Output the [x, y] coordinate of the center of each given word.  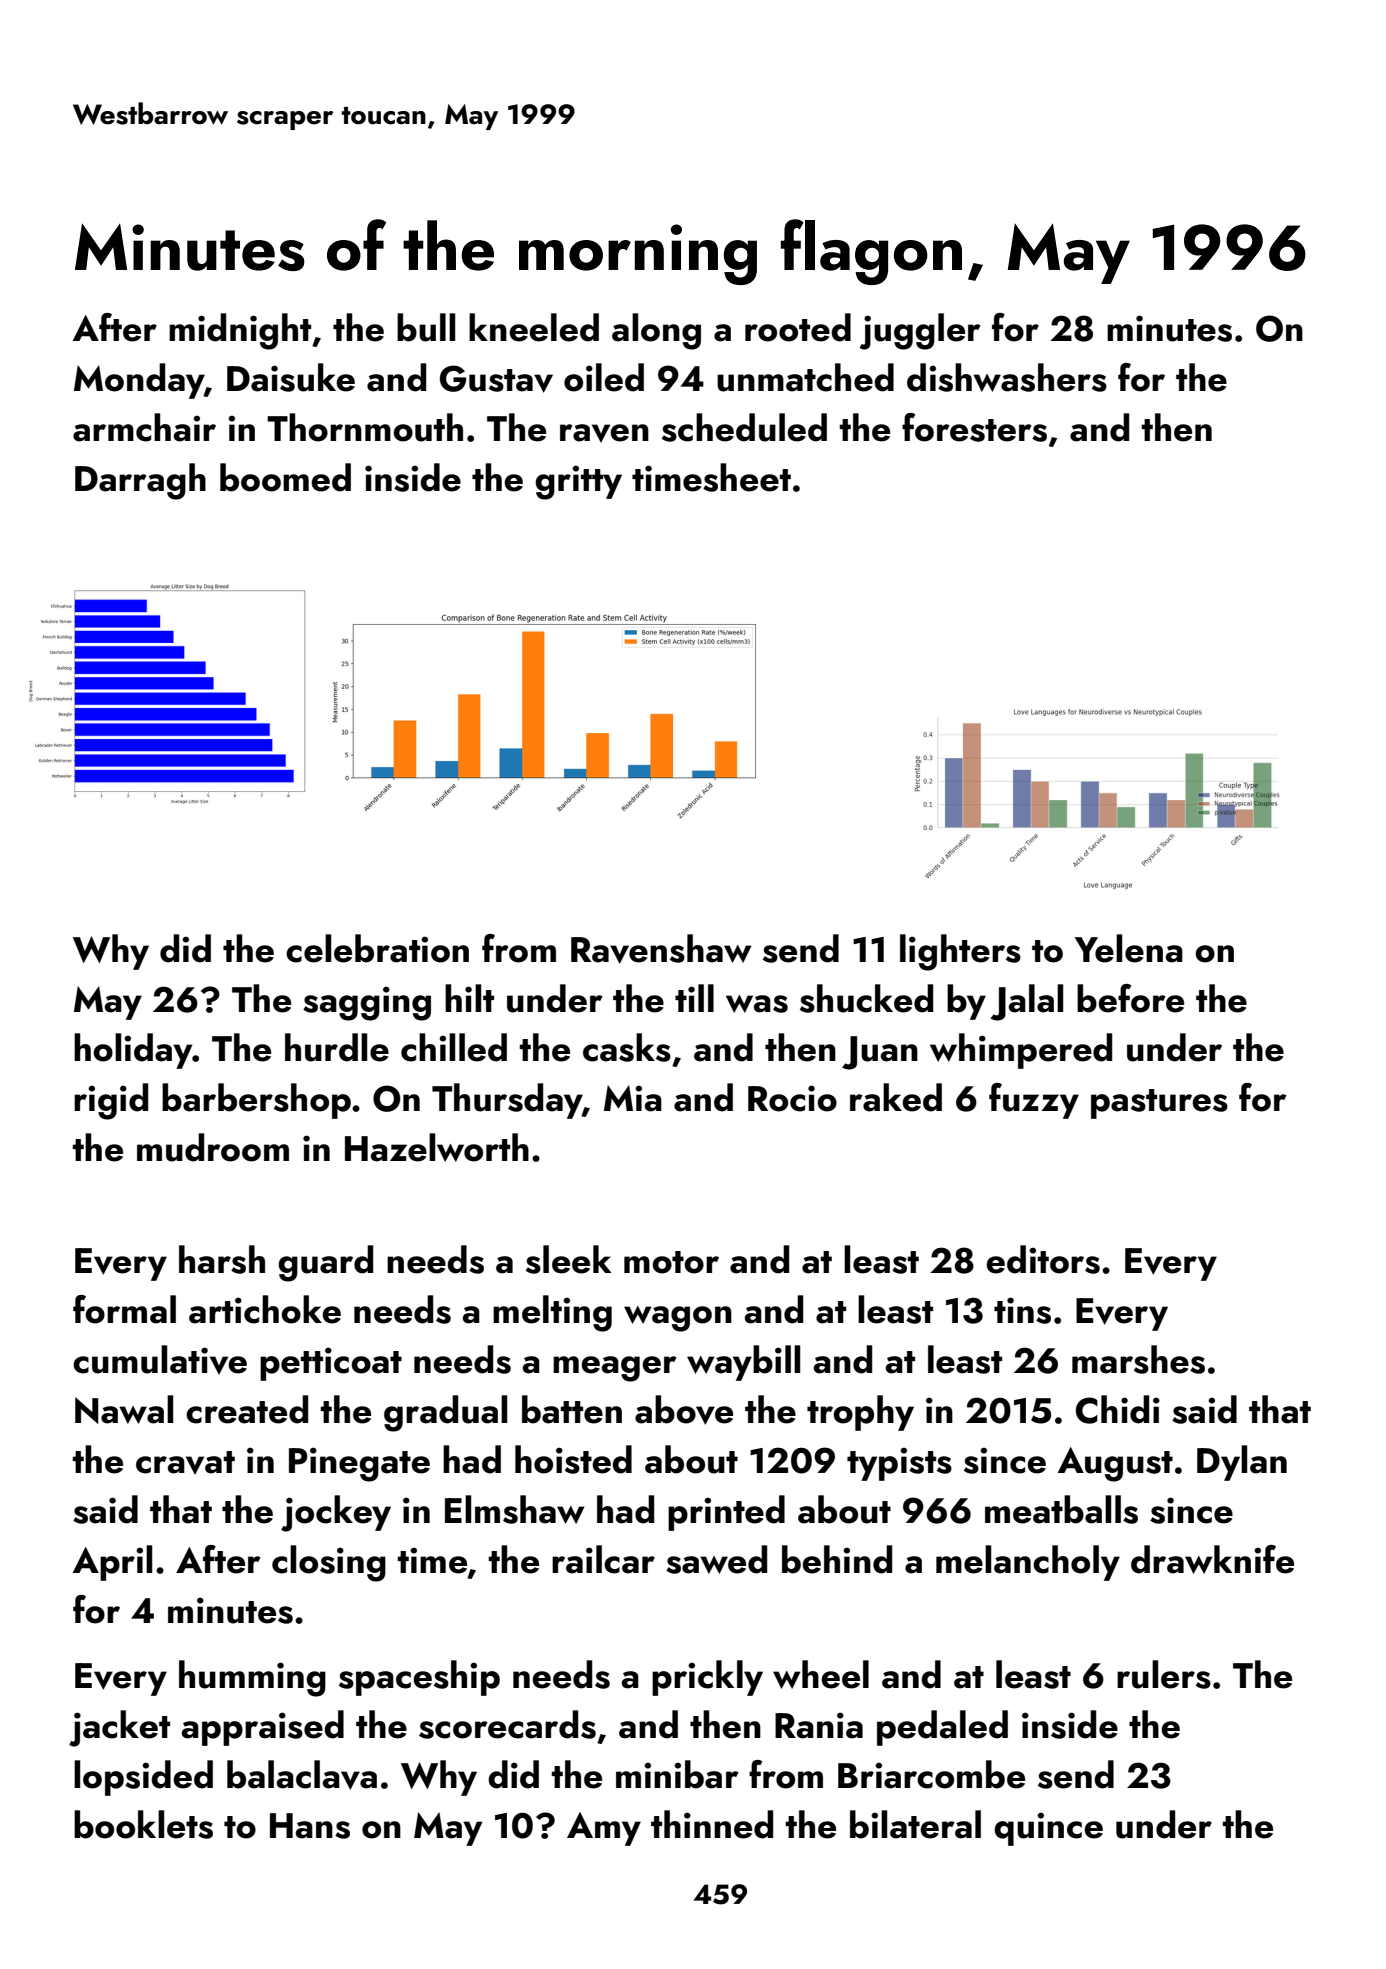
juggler [920, 331]
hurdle [337, 1047]
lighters [960, 952]
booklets [143, 1824]
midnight [240, 331]
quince [1048, 1829]
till [694, 998]
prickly [707, 1678]
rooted [798, 327]
